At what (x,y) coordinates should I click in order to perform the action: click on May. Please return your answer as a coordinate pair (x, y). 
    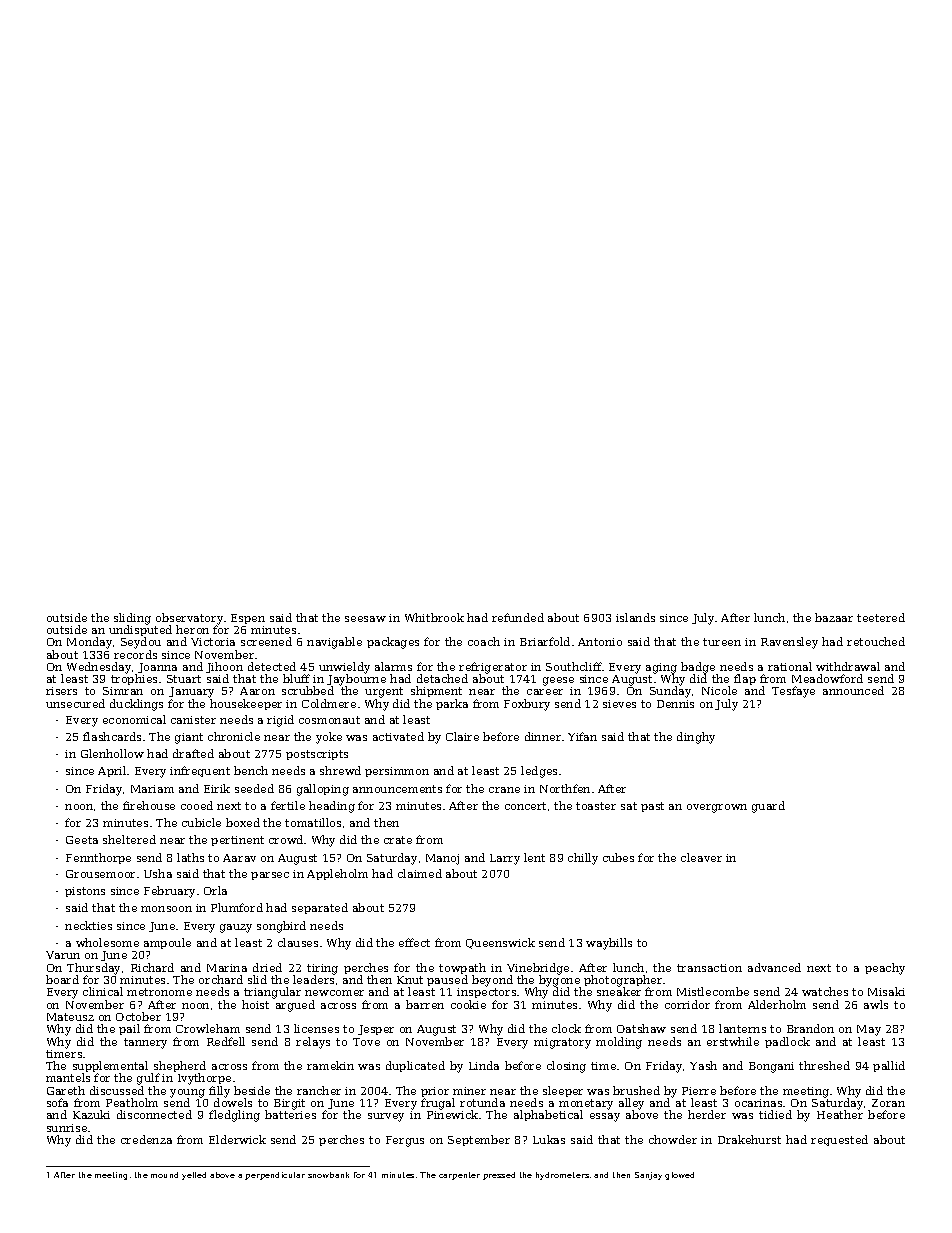
    Looking at the image, I should click on (869, 1030).
